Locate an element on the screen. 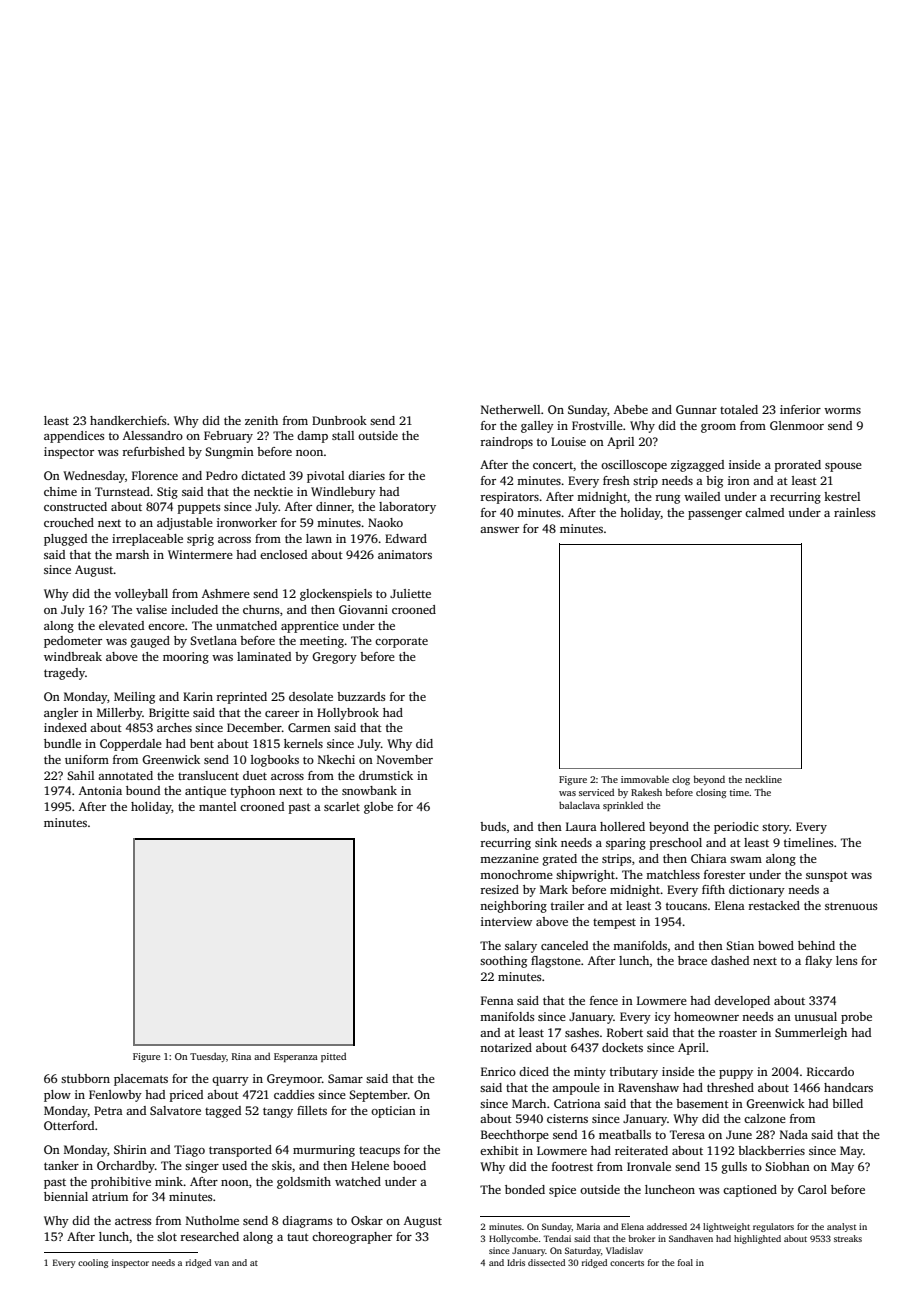  totaled is located at coordinates (739, 409).
